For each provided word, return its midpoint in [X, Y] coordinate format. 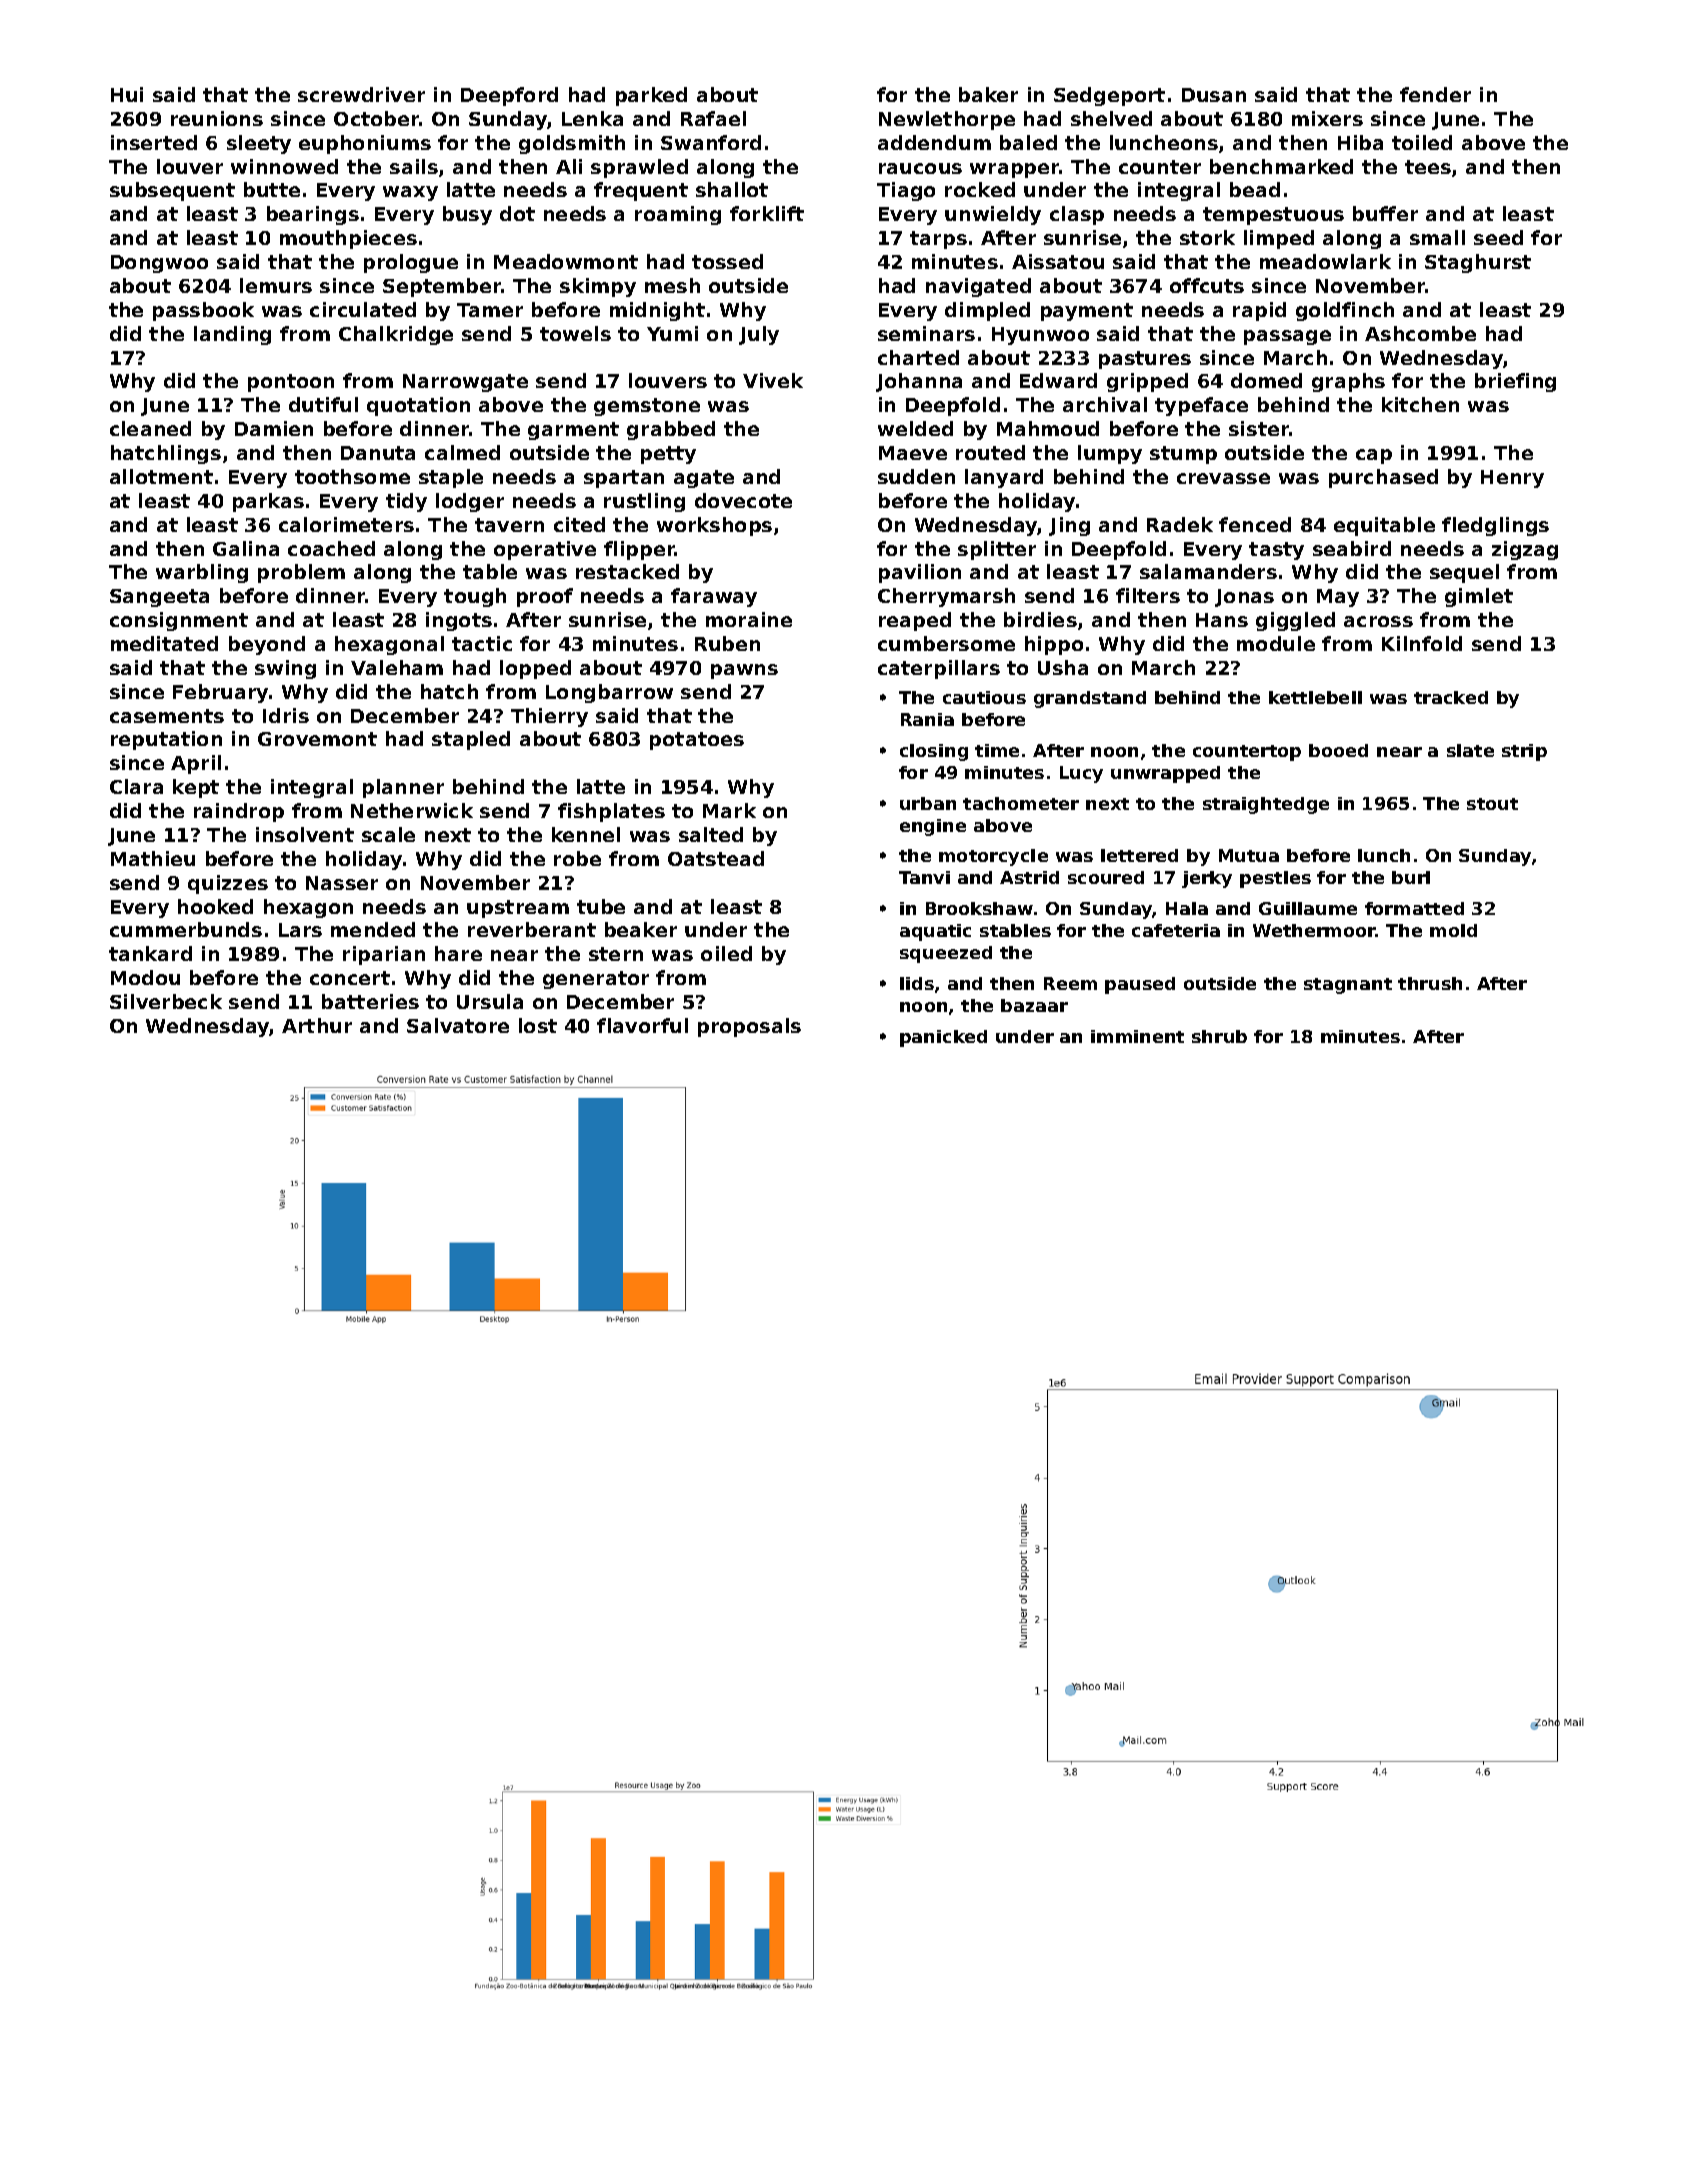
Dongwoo [159, 264]
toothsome [352, 476]
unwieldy [993, 215]
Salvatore [458, 1025]
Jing [1069, 526]
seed [1498, 237]
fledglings [1495, 526]
